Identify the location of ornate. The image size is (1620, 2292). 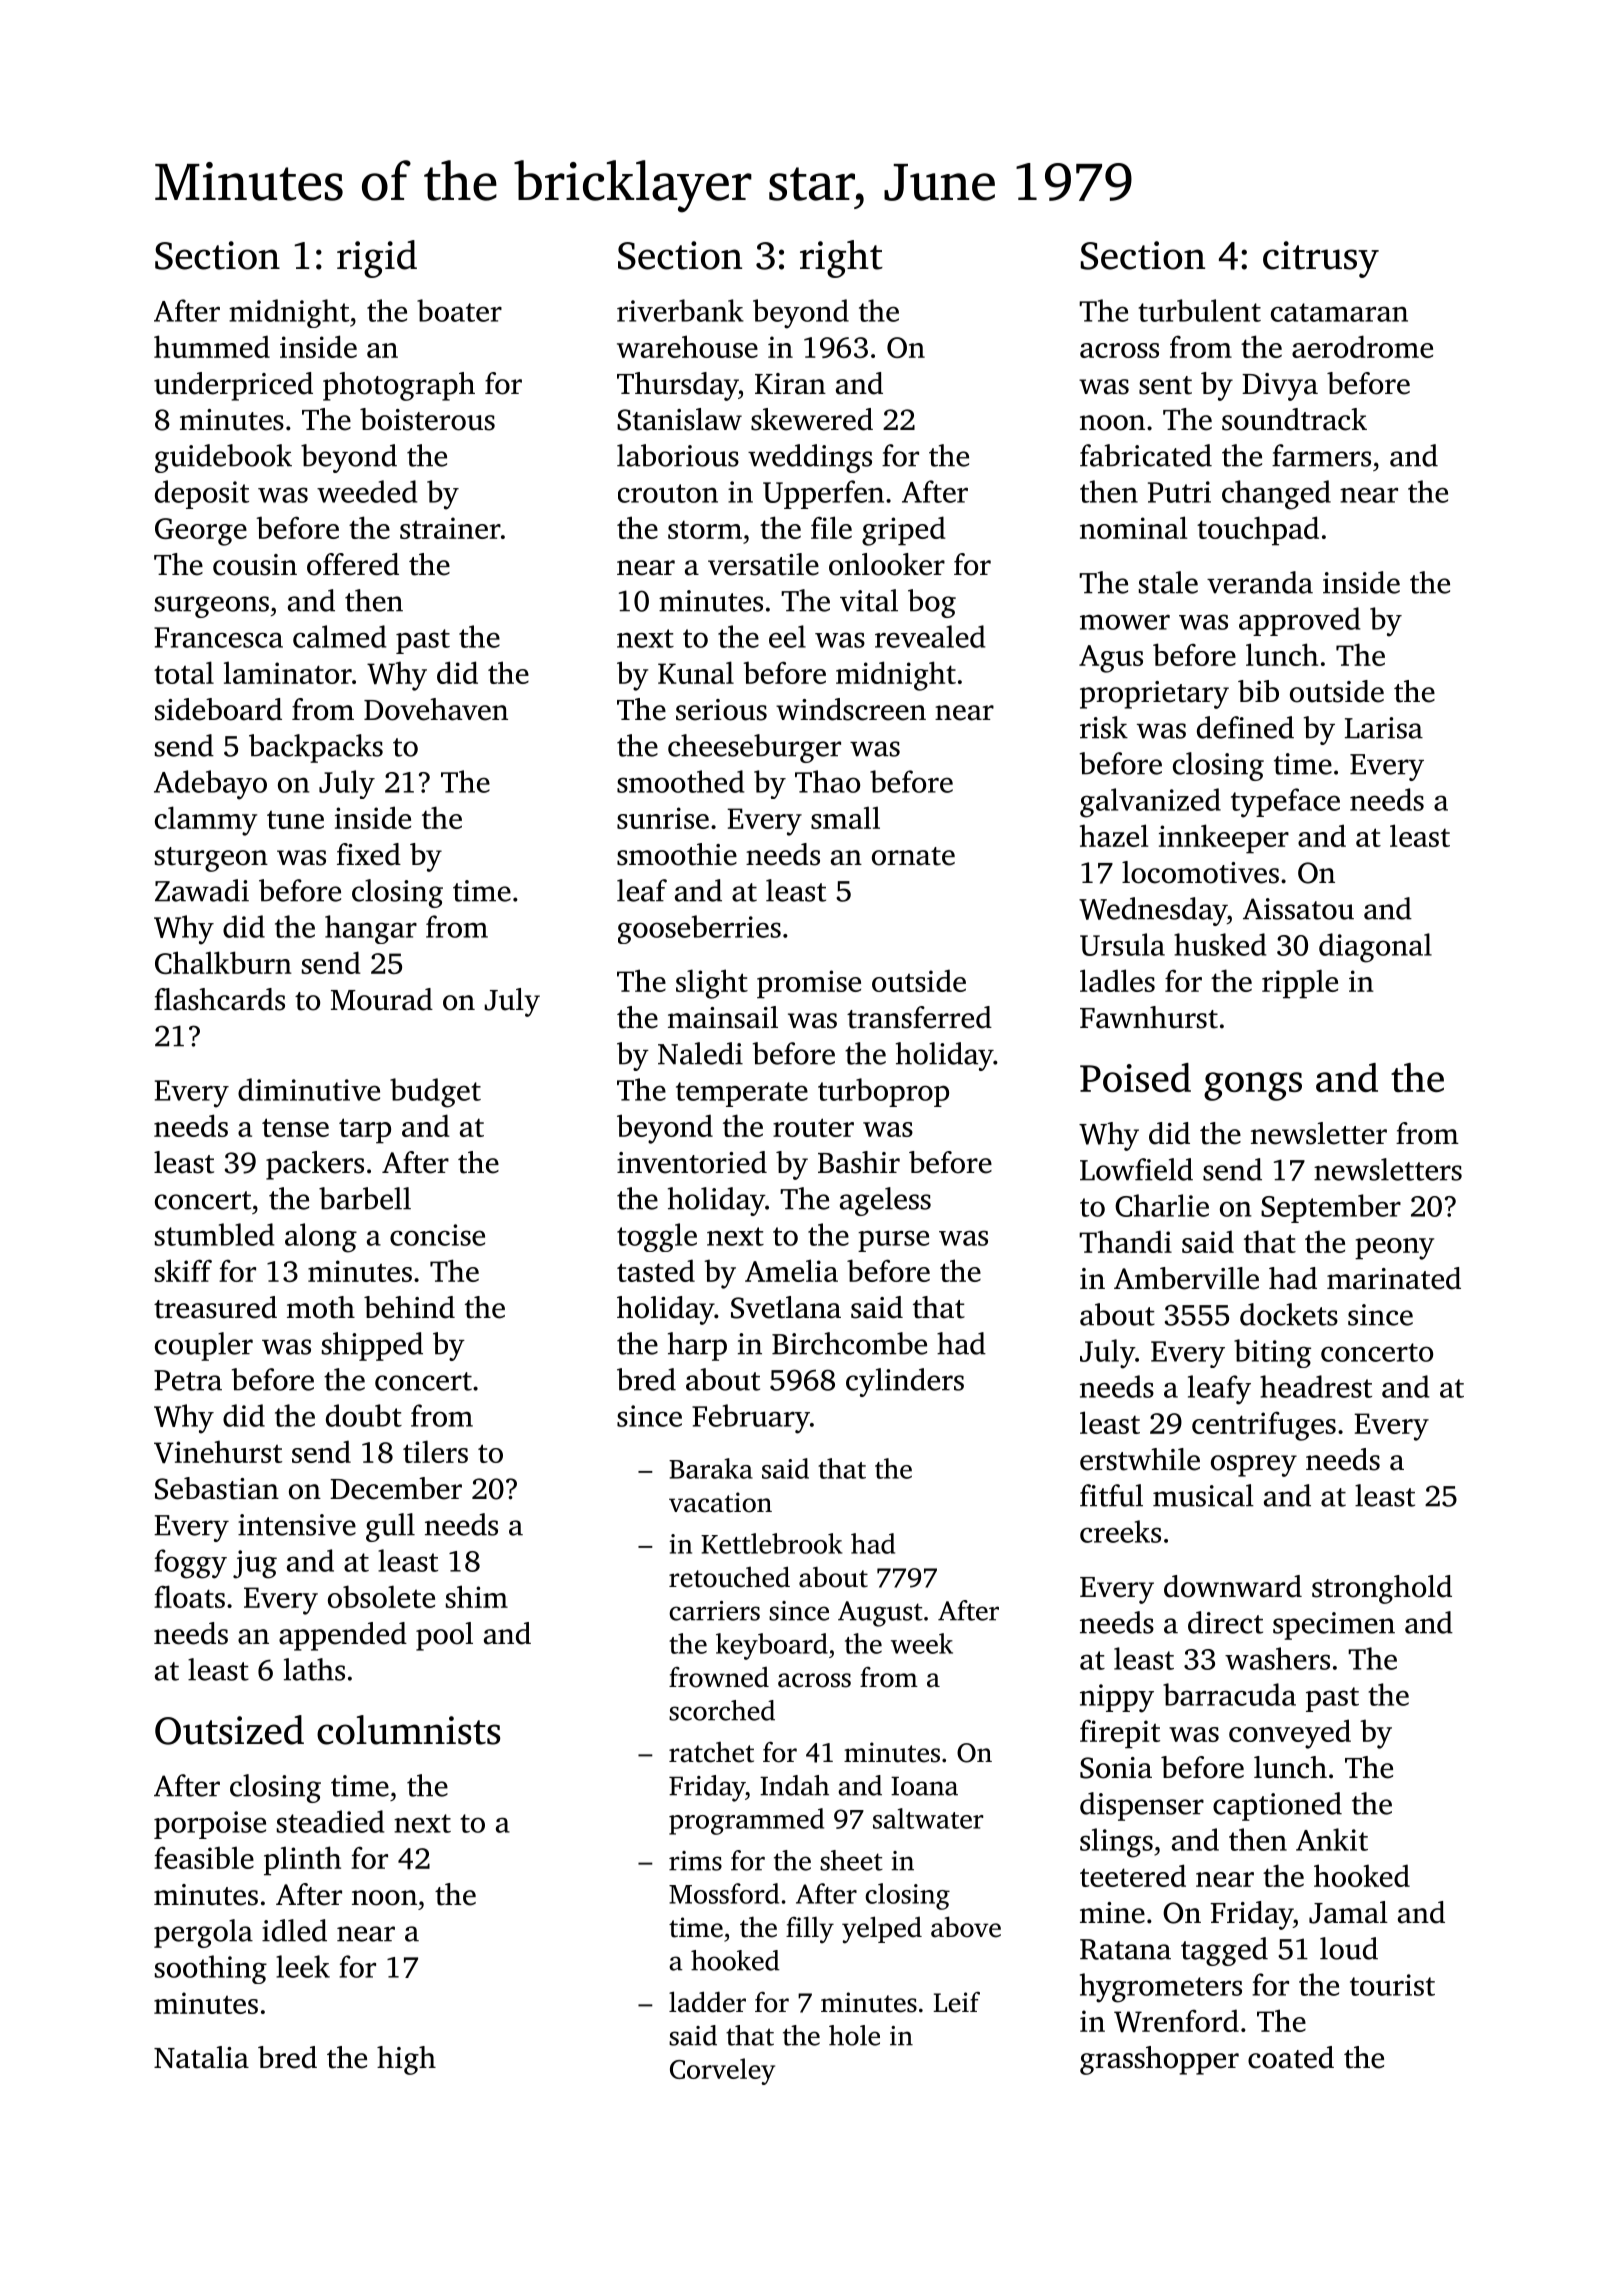
(913, 856).
